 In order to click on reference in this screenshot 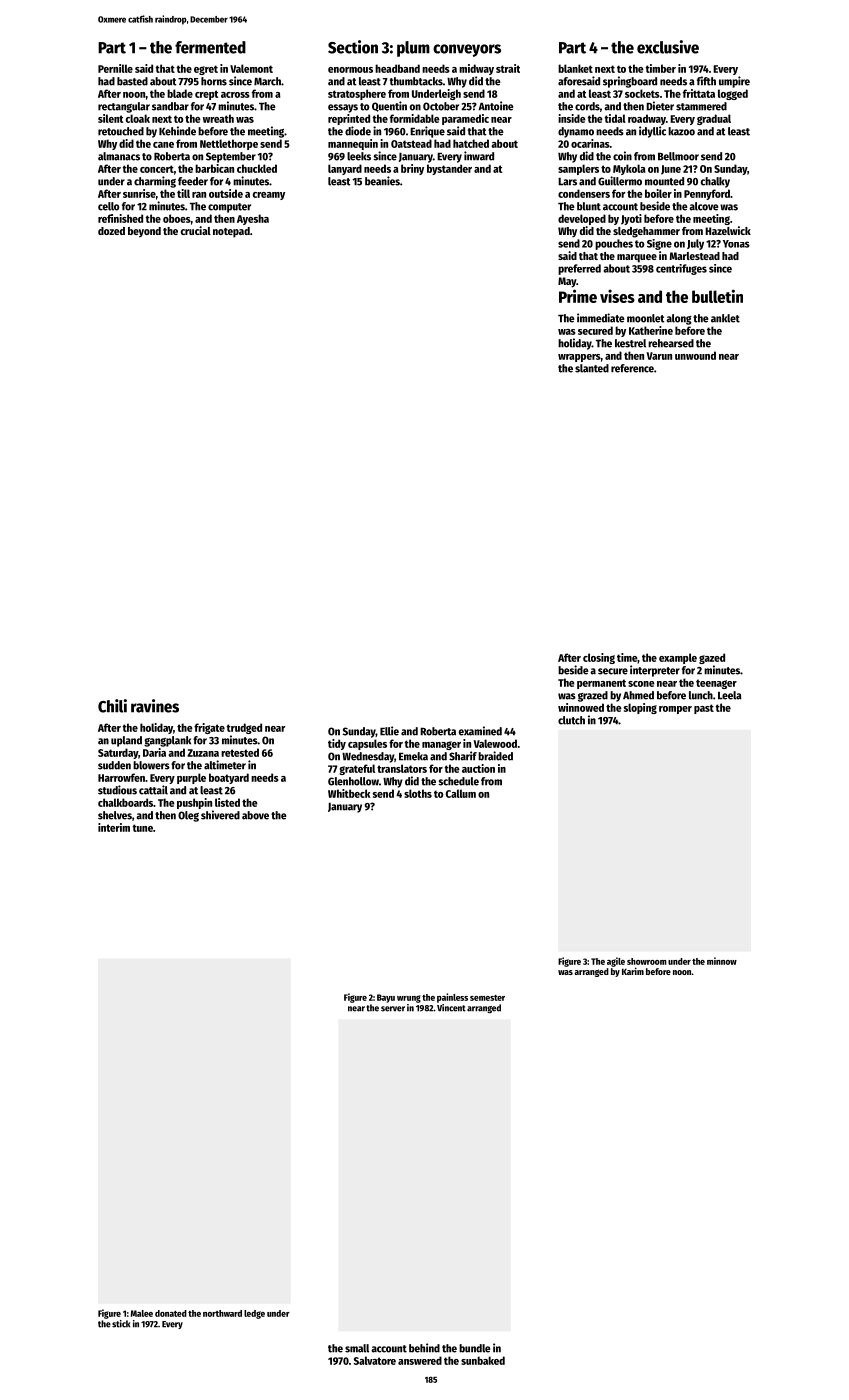, I will do `click(632, 368)`.
